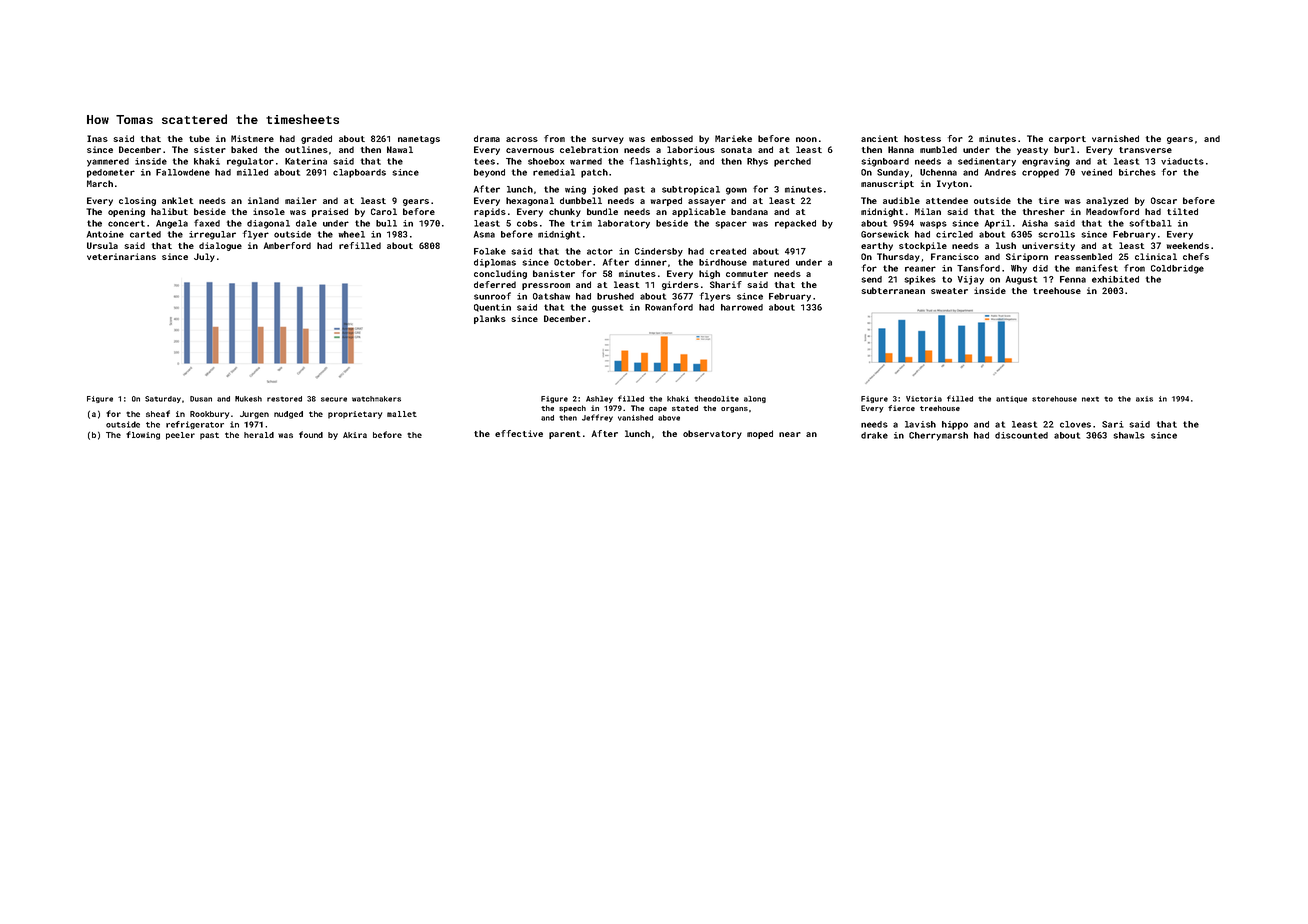 The height and width of the screenshot is (924, 1308). I want to click on peeler, so click(180, 436).
